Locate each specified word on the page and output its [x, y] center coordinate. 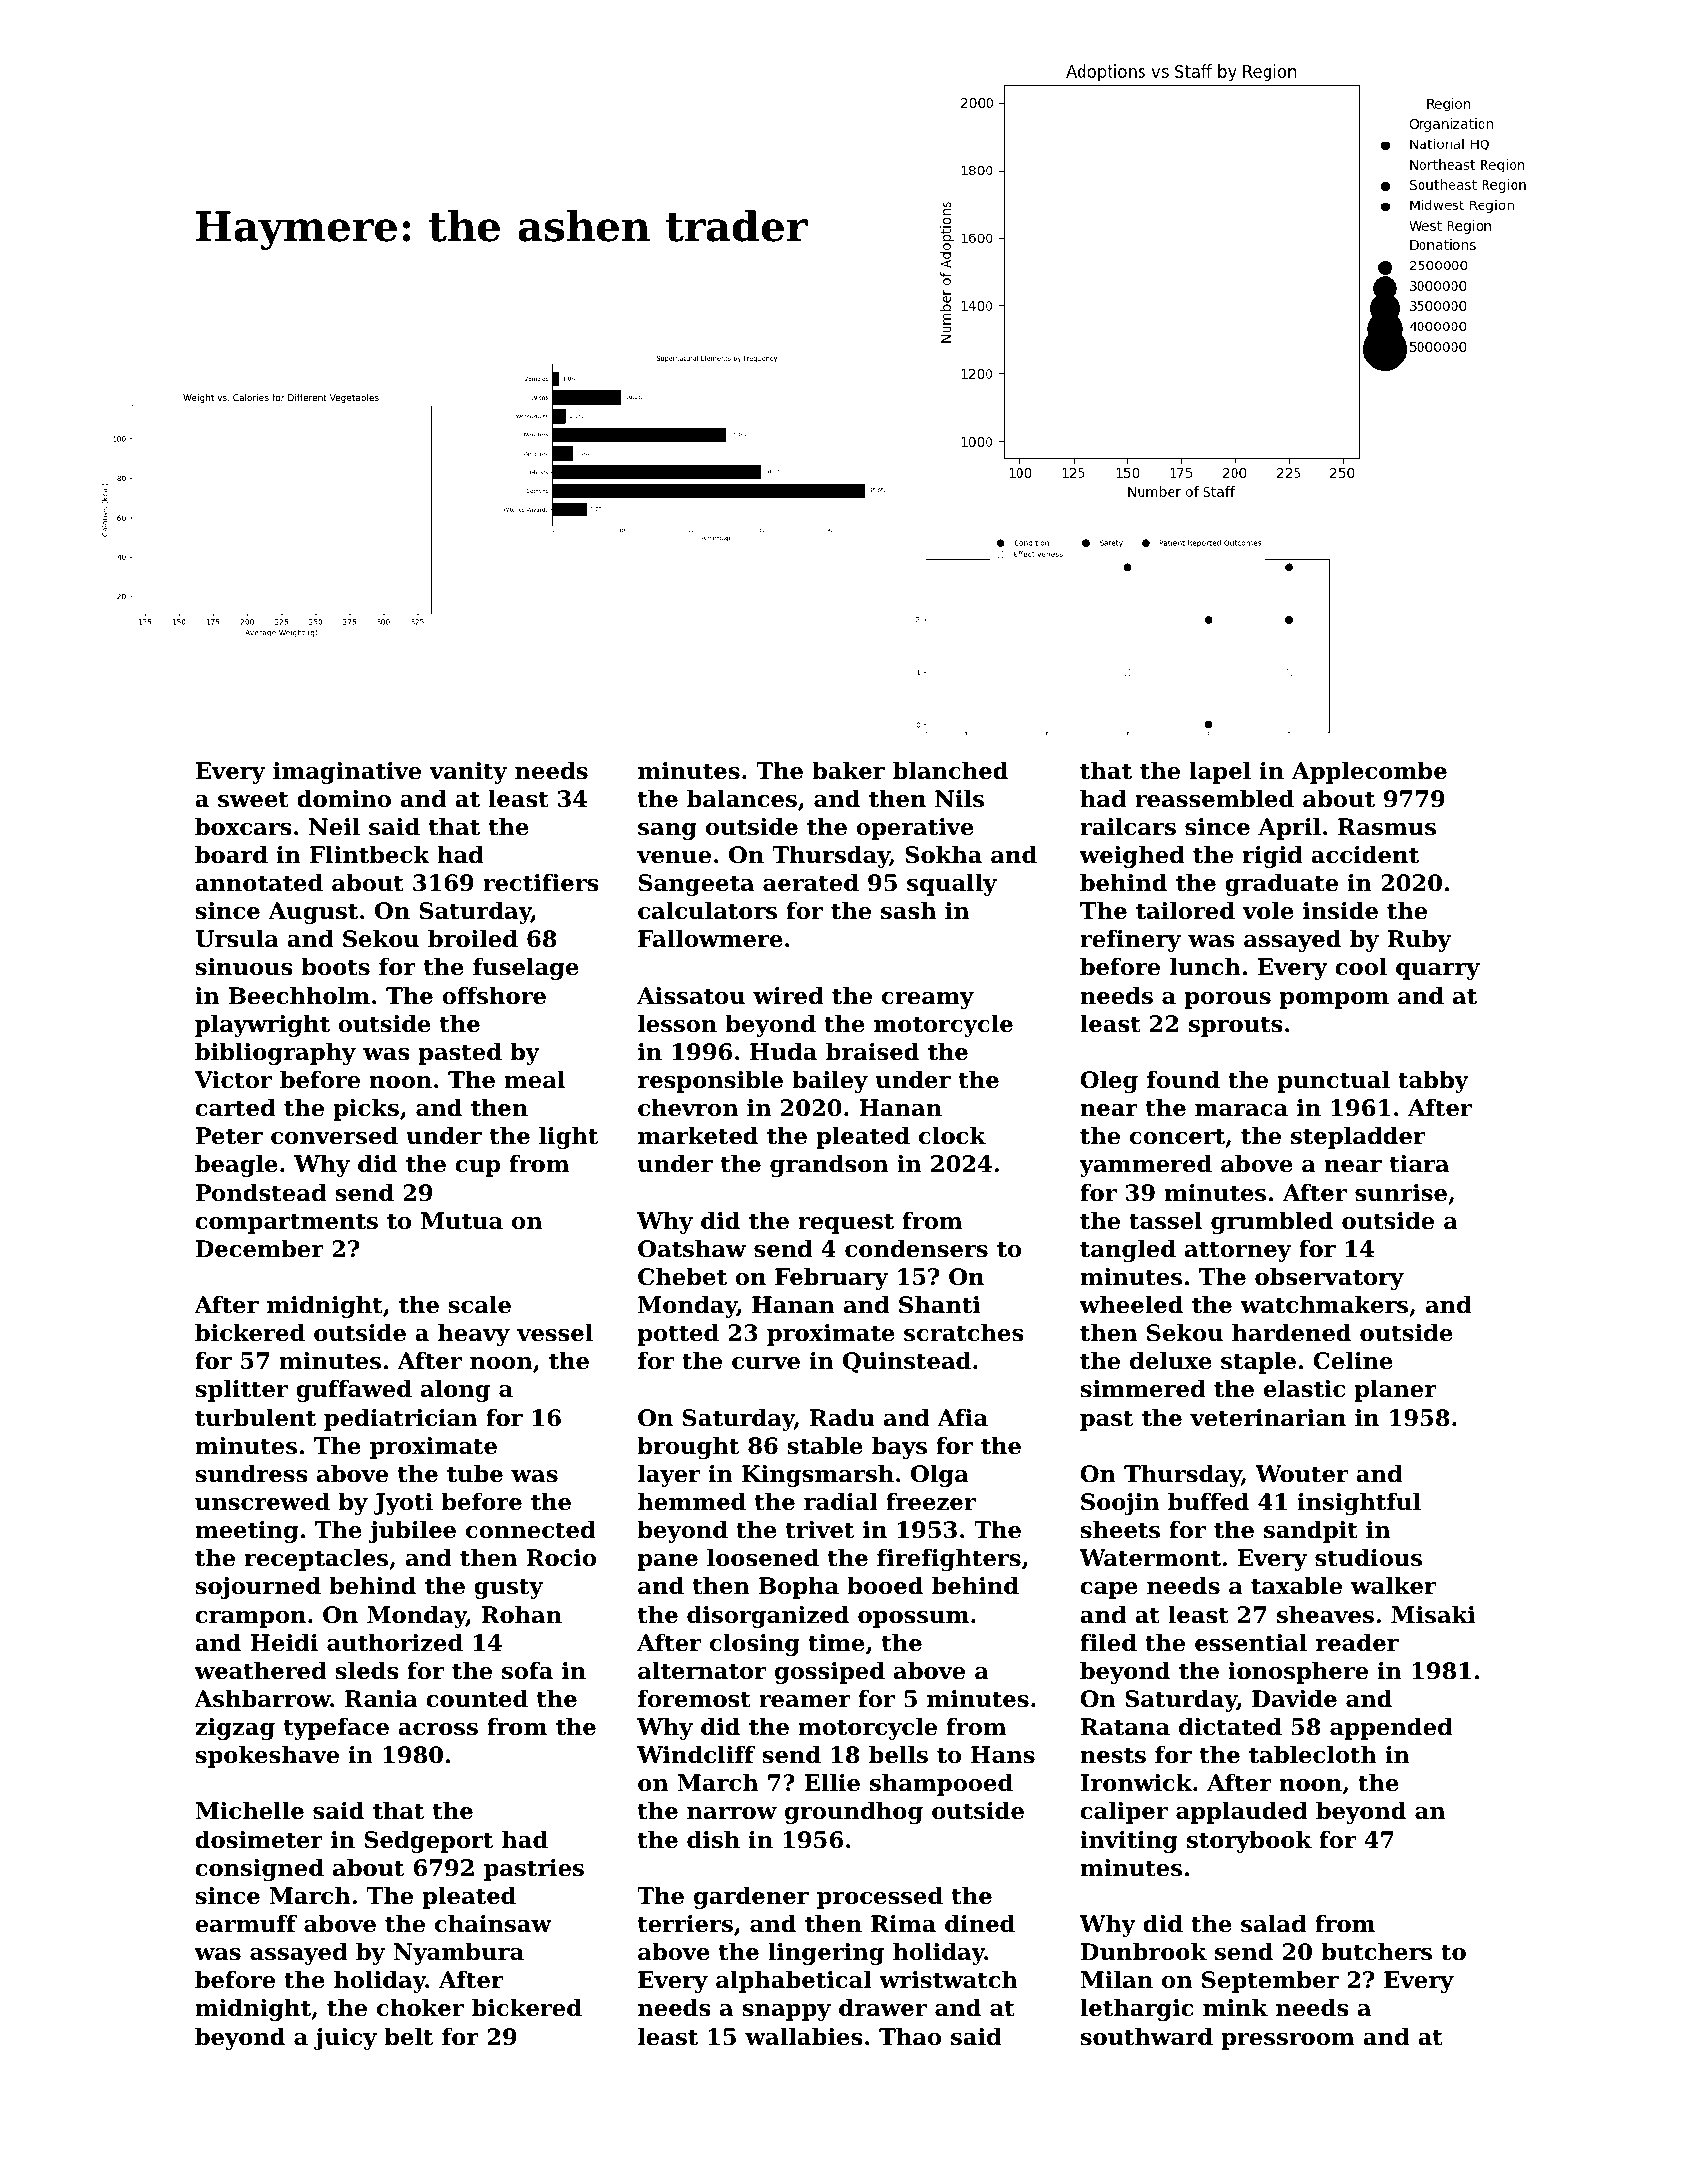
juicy [345, 2039]
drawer [883, 2008]
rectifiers [541, 883]
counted [477, 1699]
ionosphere [1298, 1673]
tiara [1419, 1164]
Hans [1003, 1755]
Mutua [462, 1221]
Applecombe [1369, 773]
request [846, 1223]
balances [742, 799]
